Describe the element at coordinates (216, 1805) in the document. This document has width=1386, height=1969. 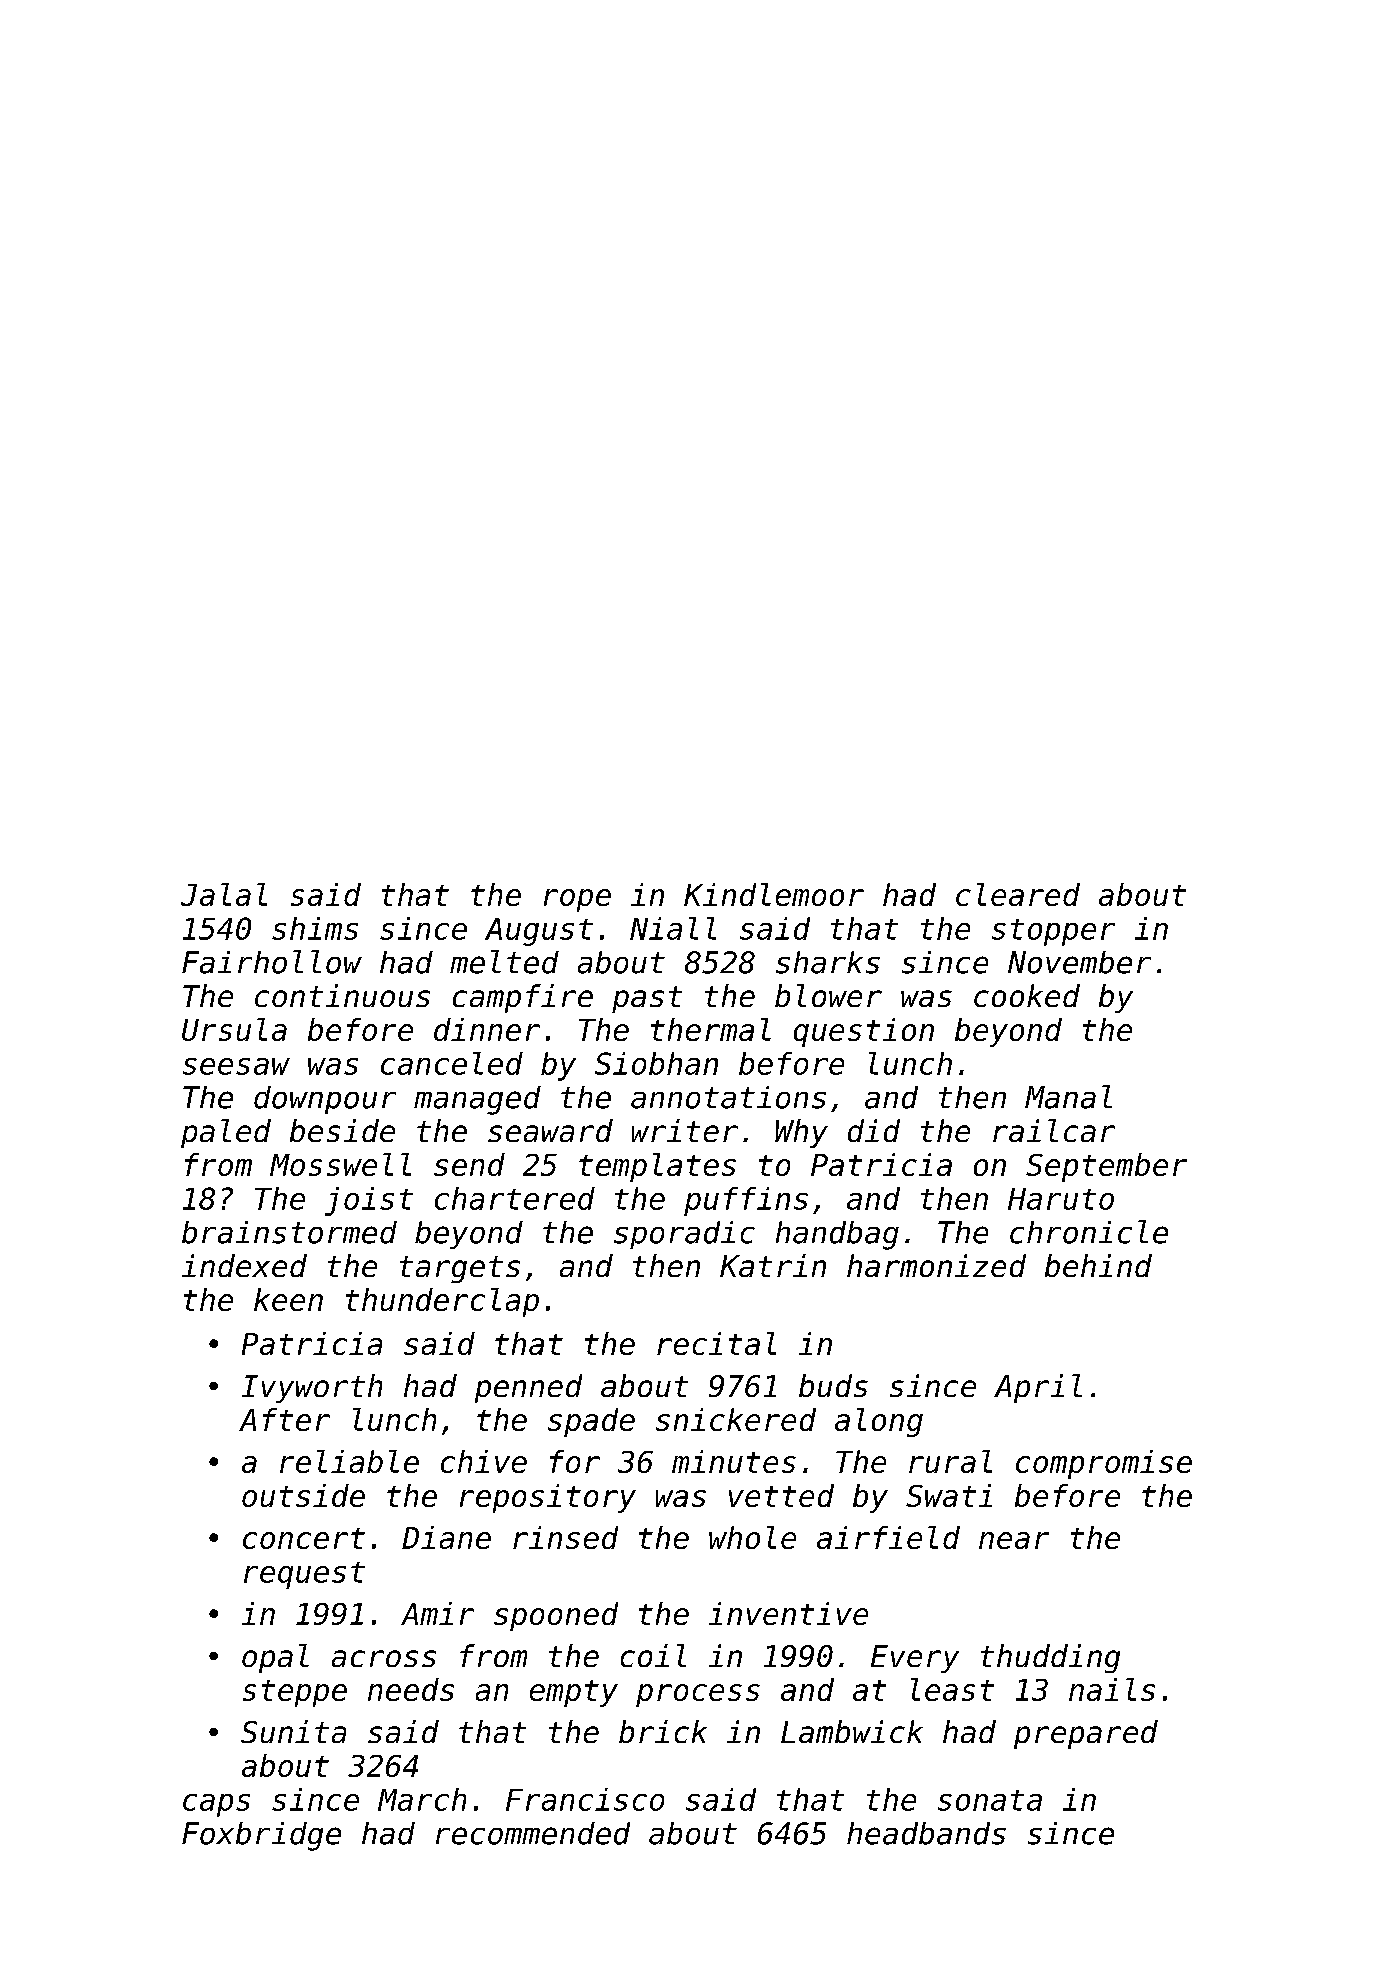
I see `caps` at that location.
